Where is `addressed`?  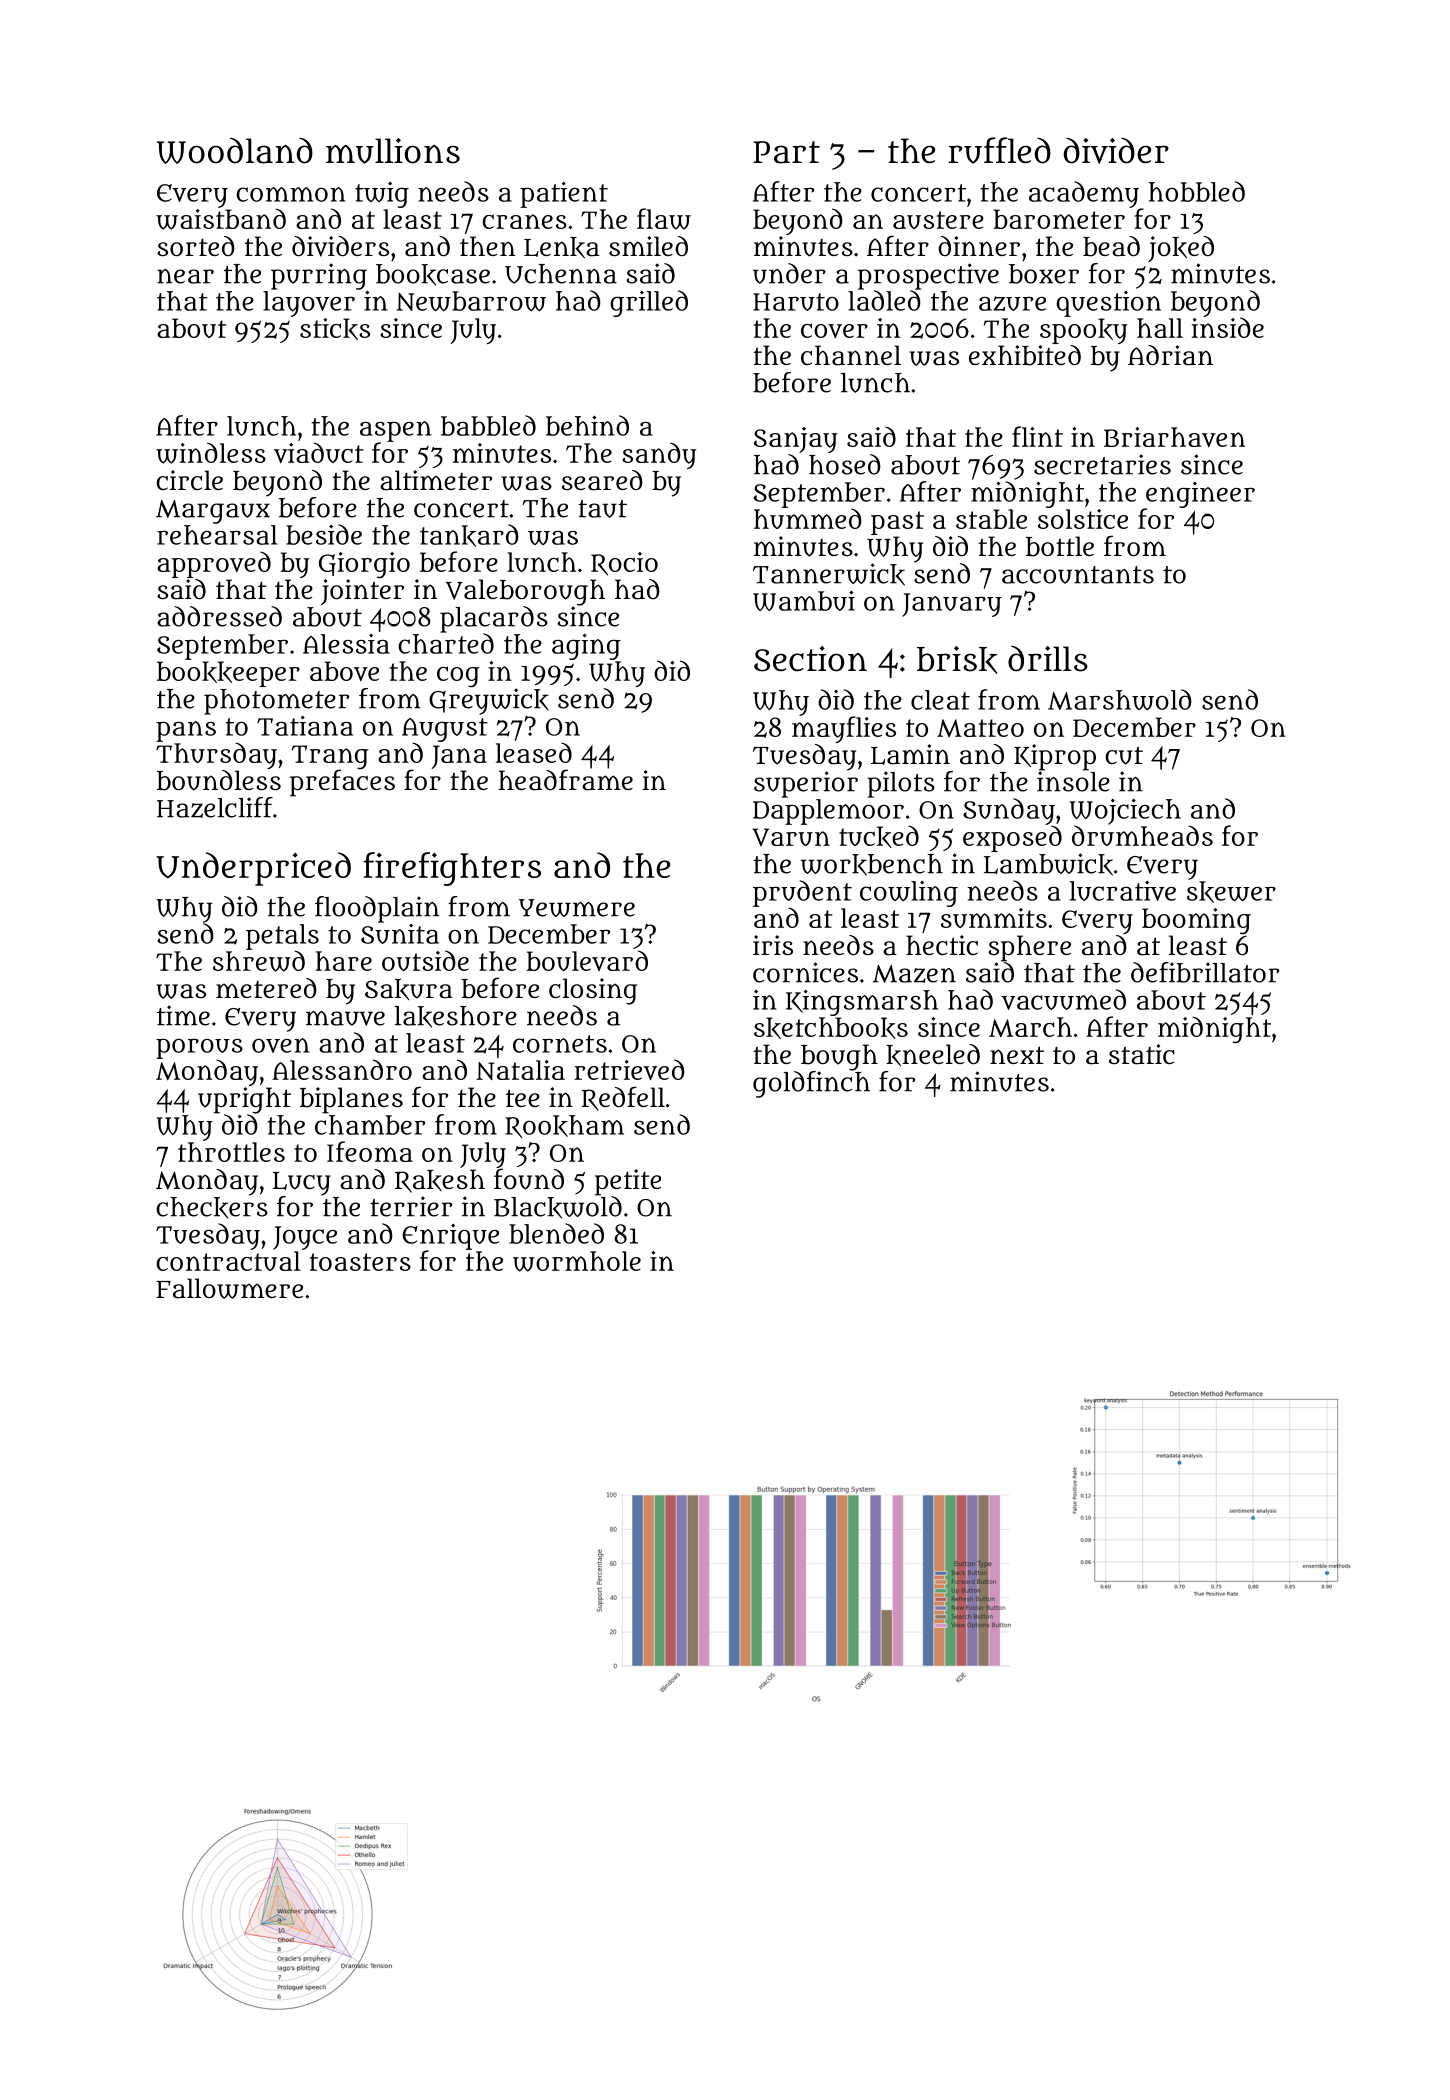
addressed is located at coordinates (219, 616).
